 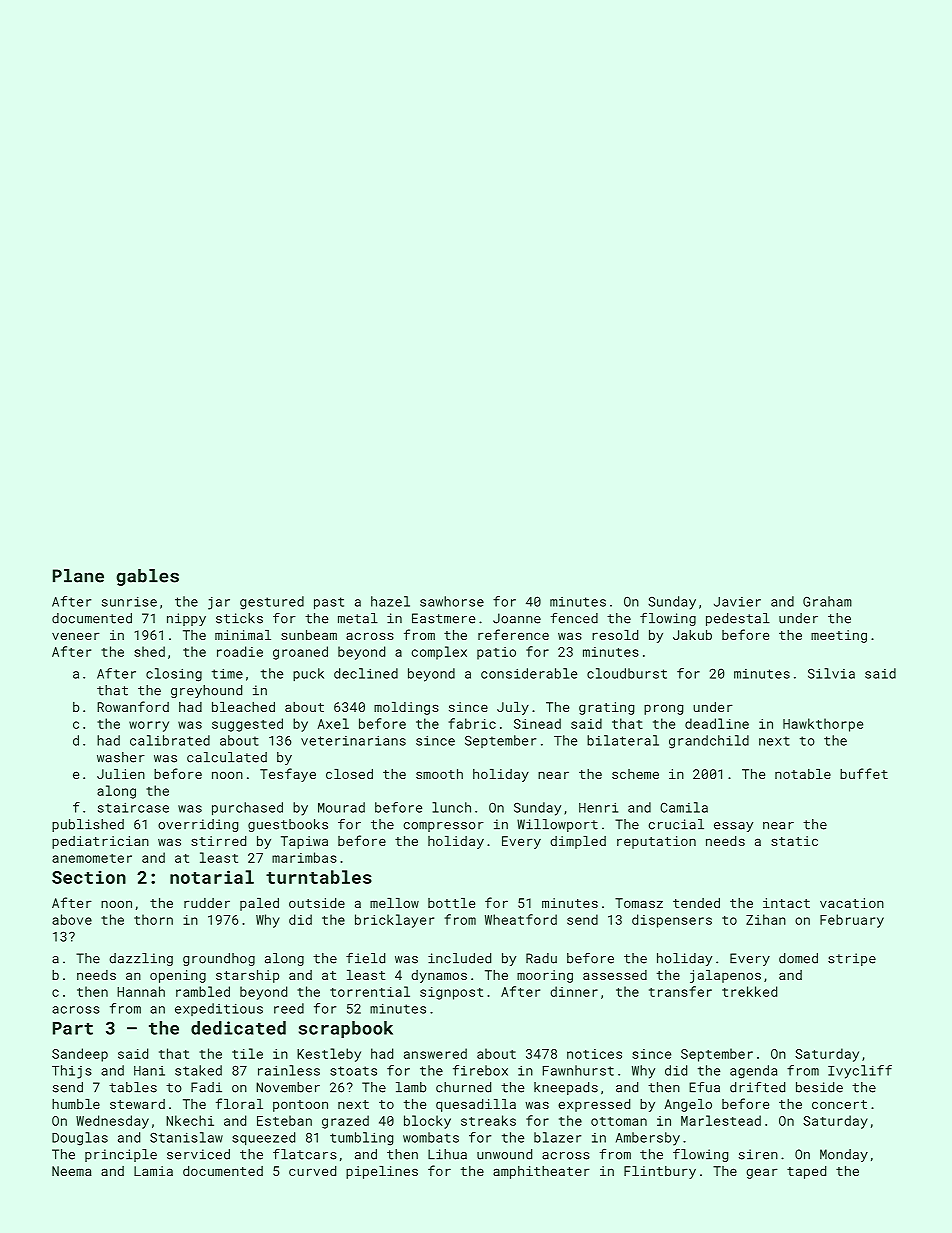 I want to click on trekked, so click(x=749, y=991).
